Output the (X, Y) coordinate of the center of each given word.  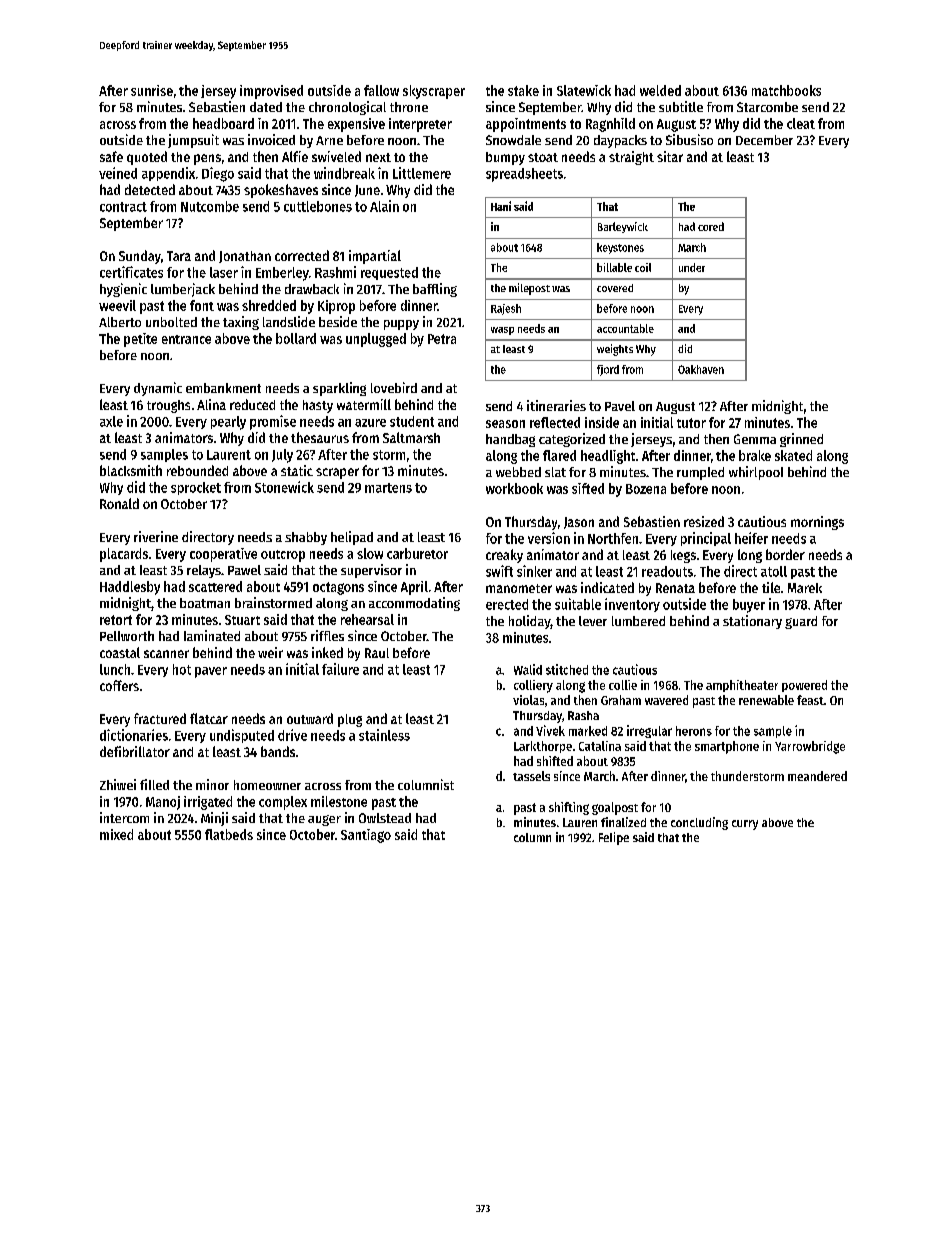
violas (528, 700)
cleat (801, 123)
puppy (401, 325)
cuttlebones (318, 206)
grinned (801, 440)
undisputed (242, 736)
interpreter (420, 125)
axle (111, 421)
